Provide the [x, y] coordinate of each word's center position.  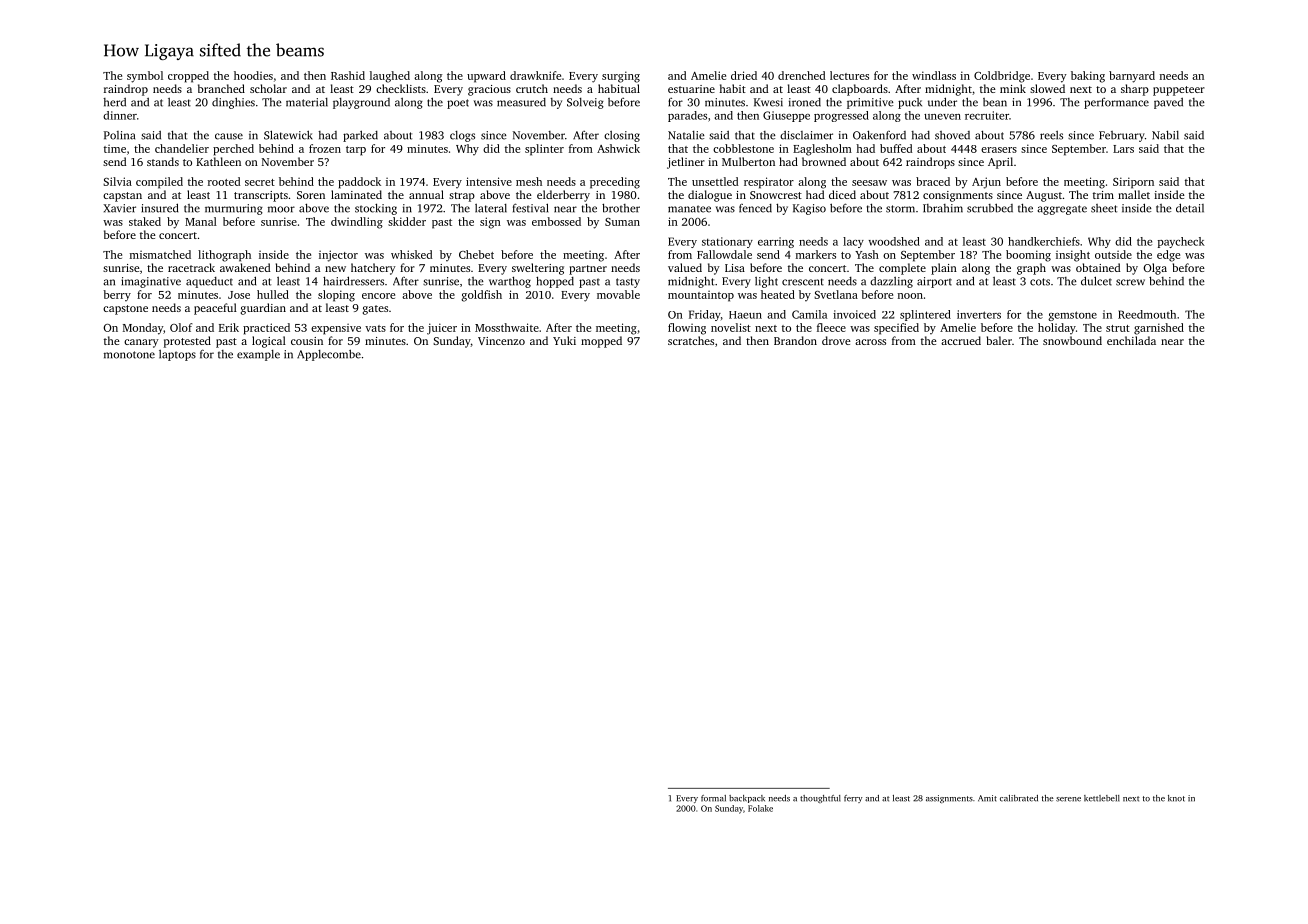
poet [458, 104]
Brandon [795, 340]
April [1000, 163]
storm [900, 209]
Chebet [476, 254]
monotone [129, 355]
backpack [747, 799]
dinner [120, 115]
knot [1176, 798]
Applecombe [329, 355]
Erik [229, 327]
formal [713, 798]
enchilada [1131, 340]
